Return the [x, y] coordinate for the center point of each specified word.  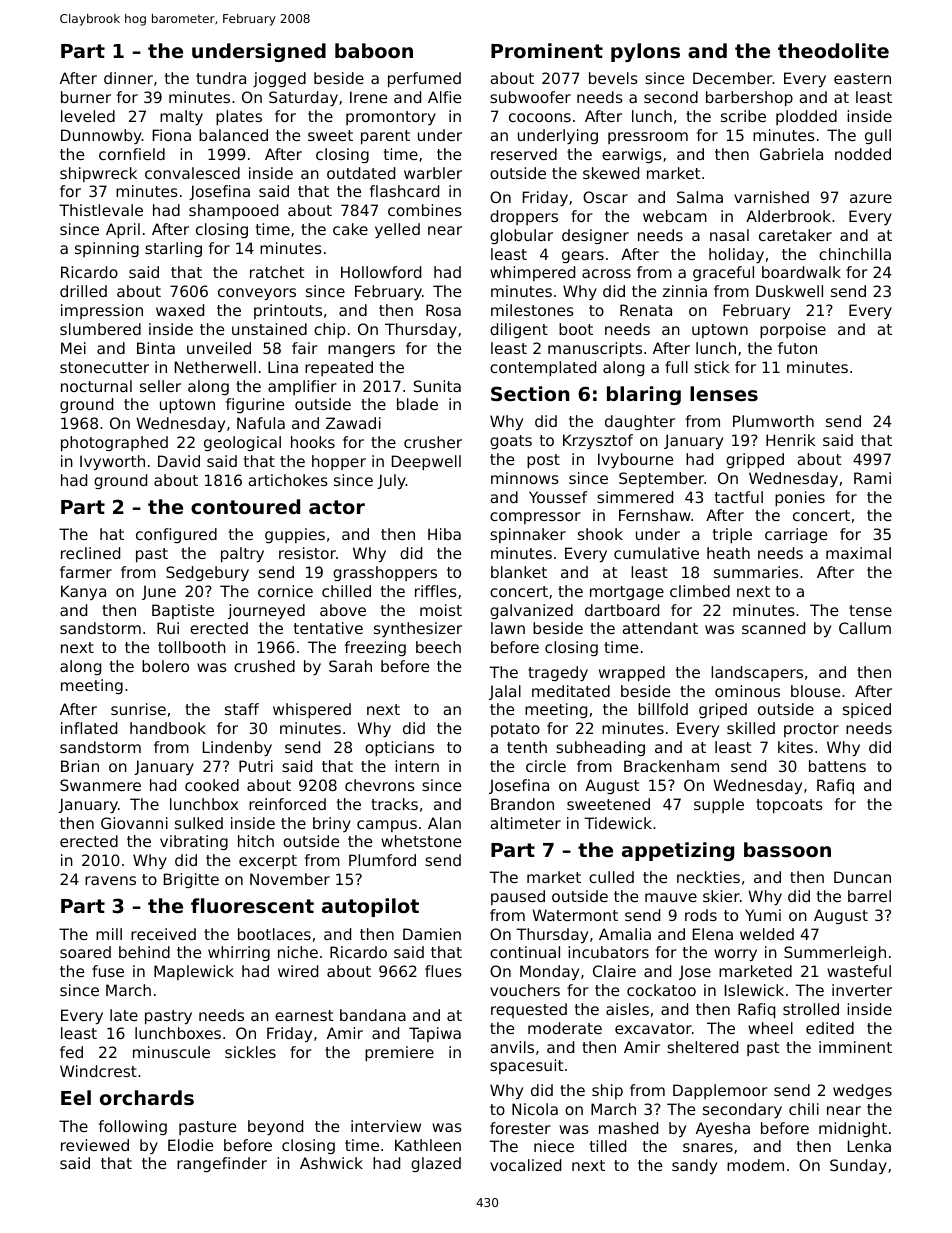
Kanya [83, 592]
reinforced [287, 804]
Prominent [547, 50]
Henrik [790, 440]
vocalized [525, 1165]
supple [719, 805]
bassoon [787, 850]
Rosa [443, 310]
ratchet [277, 272]
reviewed [95, 1145]
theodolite [833, 50]
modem [755, 1165]
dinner [128, 78]
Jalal [505, 692]
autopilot [370, 907]
